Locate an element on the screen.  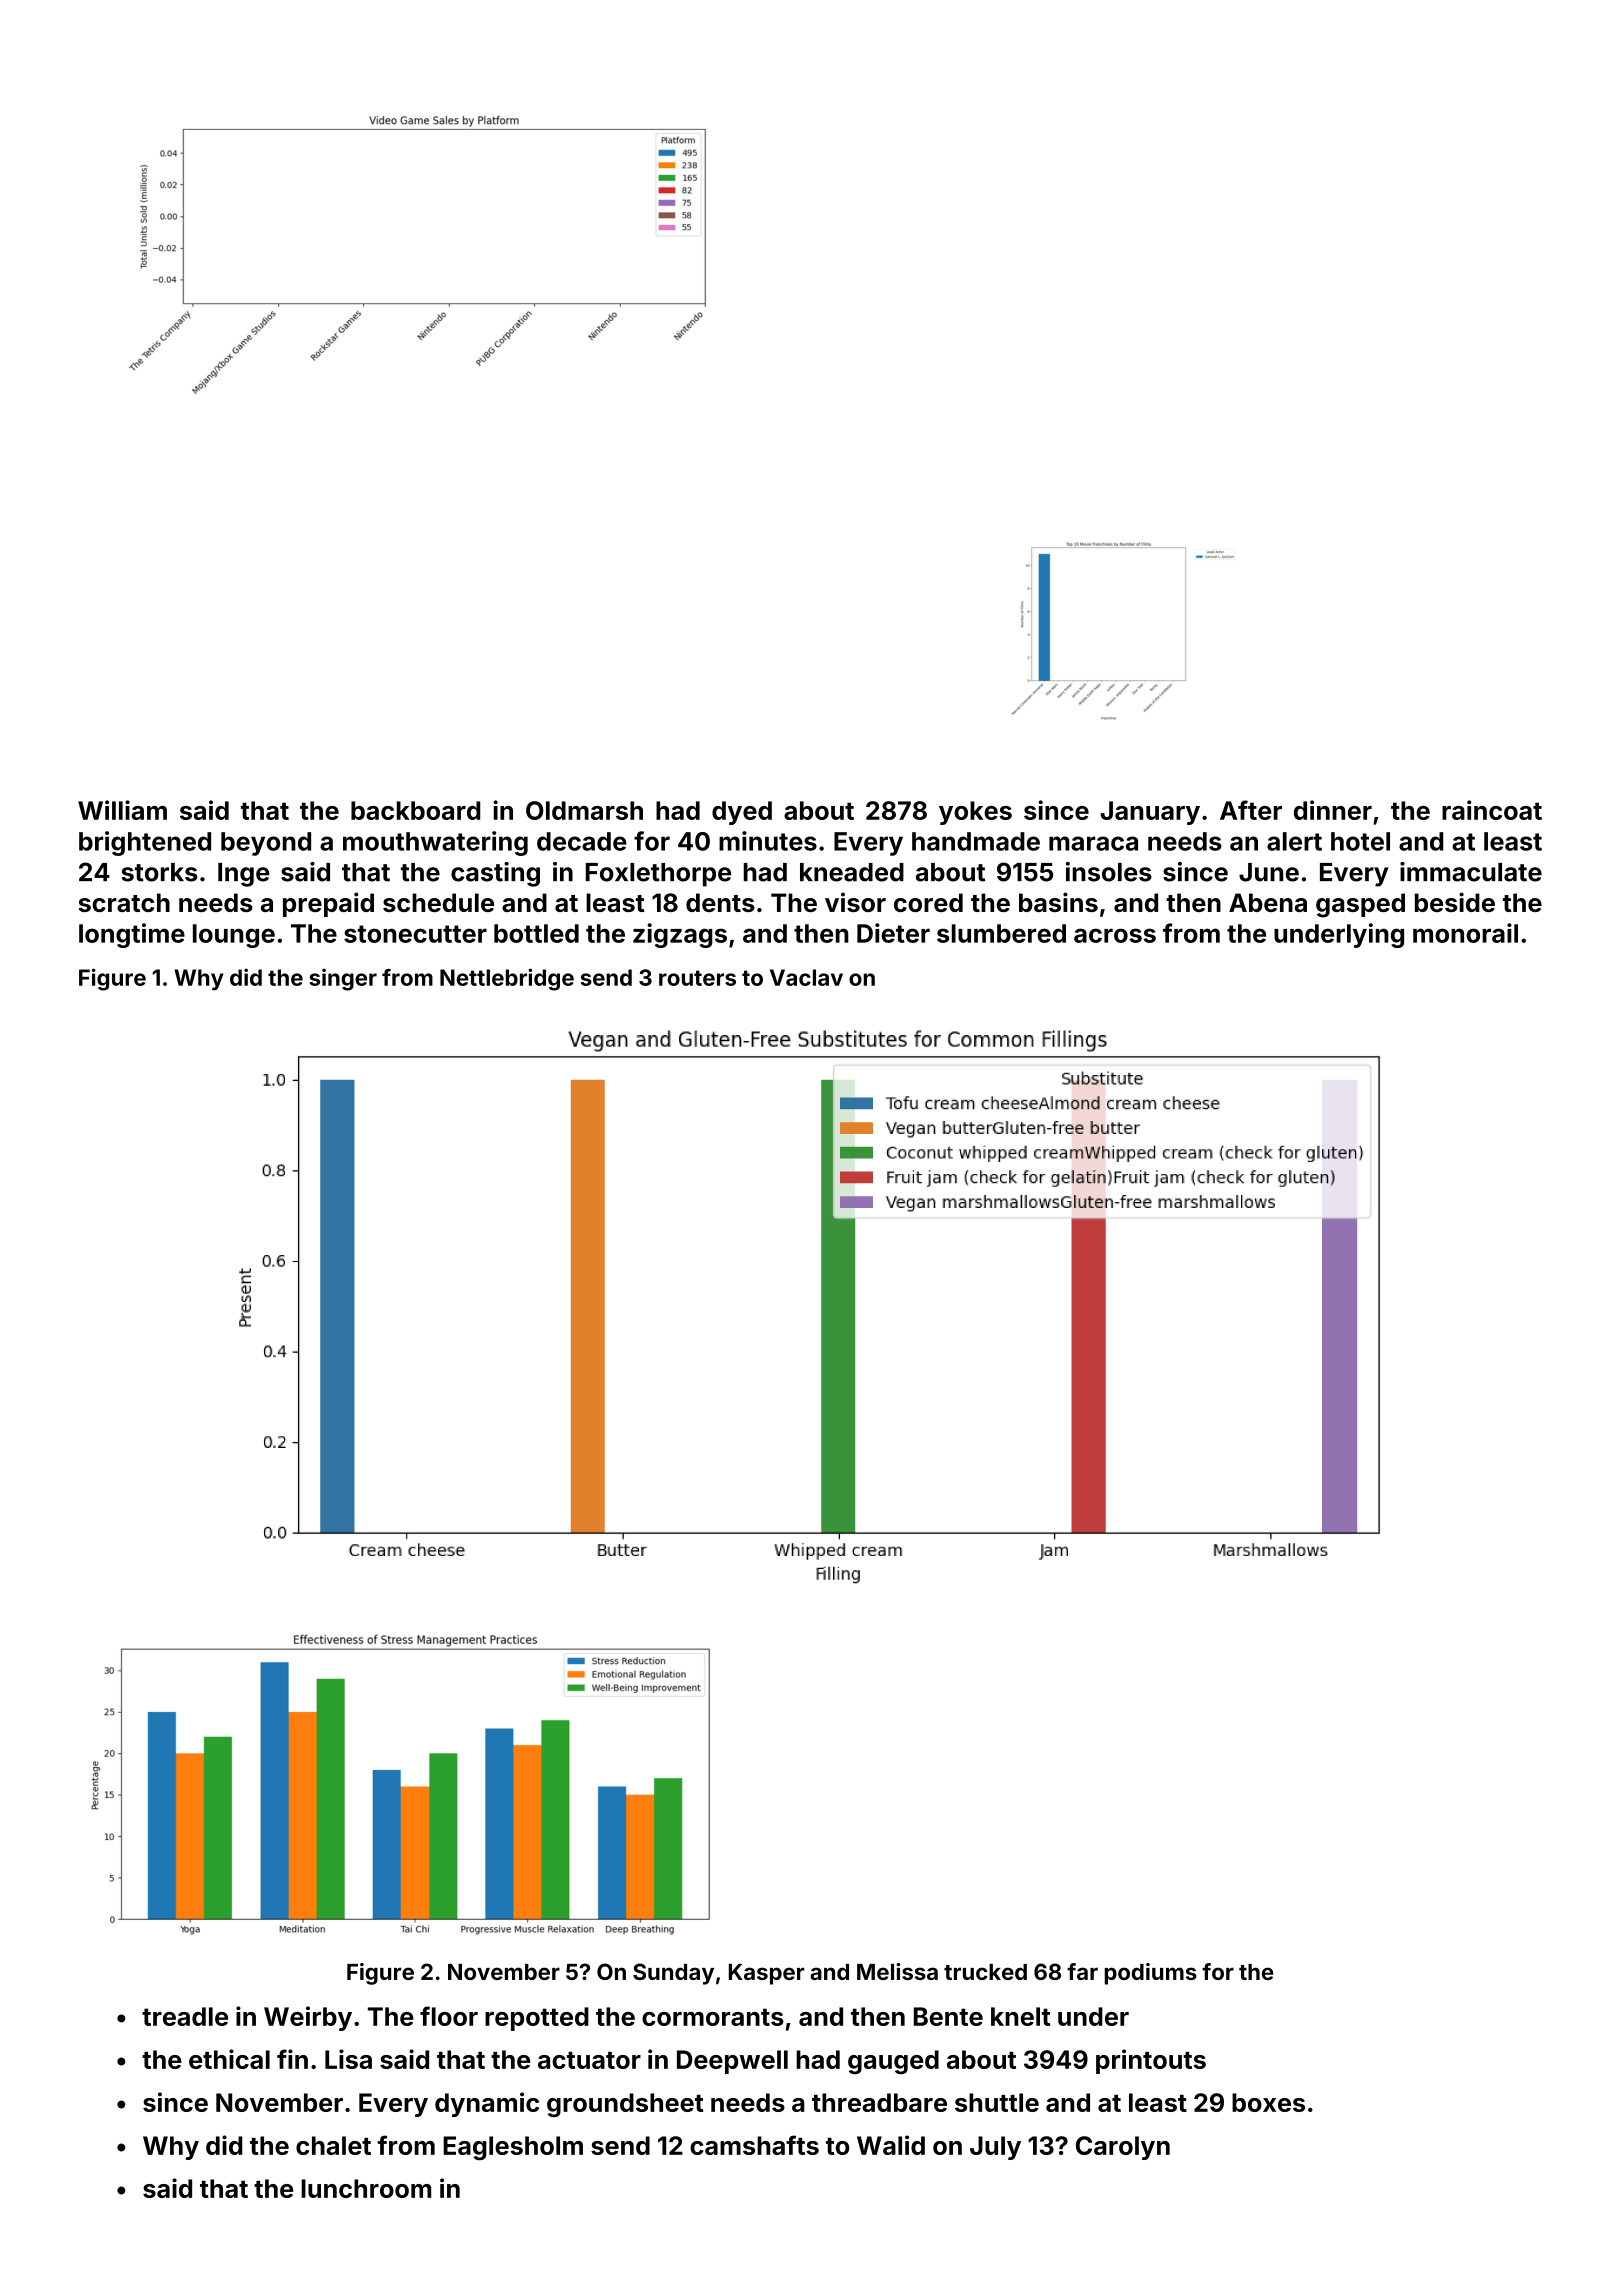
longtime is located at coordinates (132, 935).
